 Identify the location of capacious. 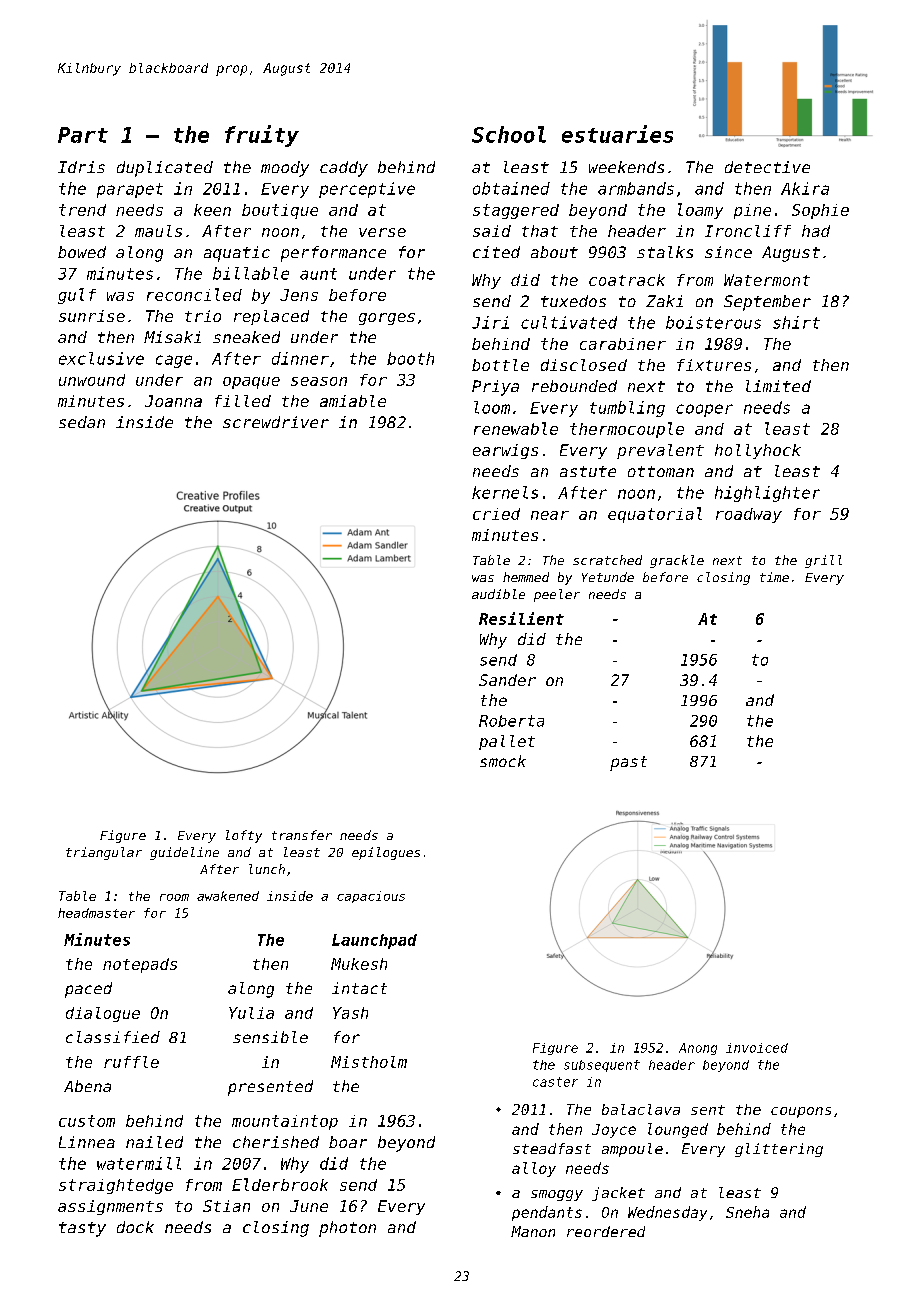
(371, 897).
